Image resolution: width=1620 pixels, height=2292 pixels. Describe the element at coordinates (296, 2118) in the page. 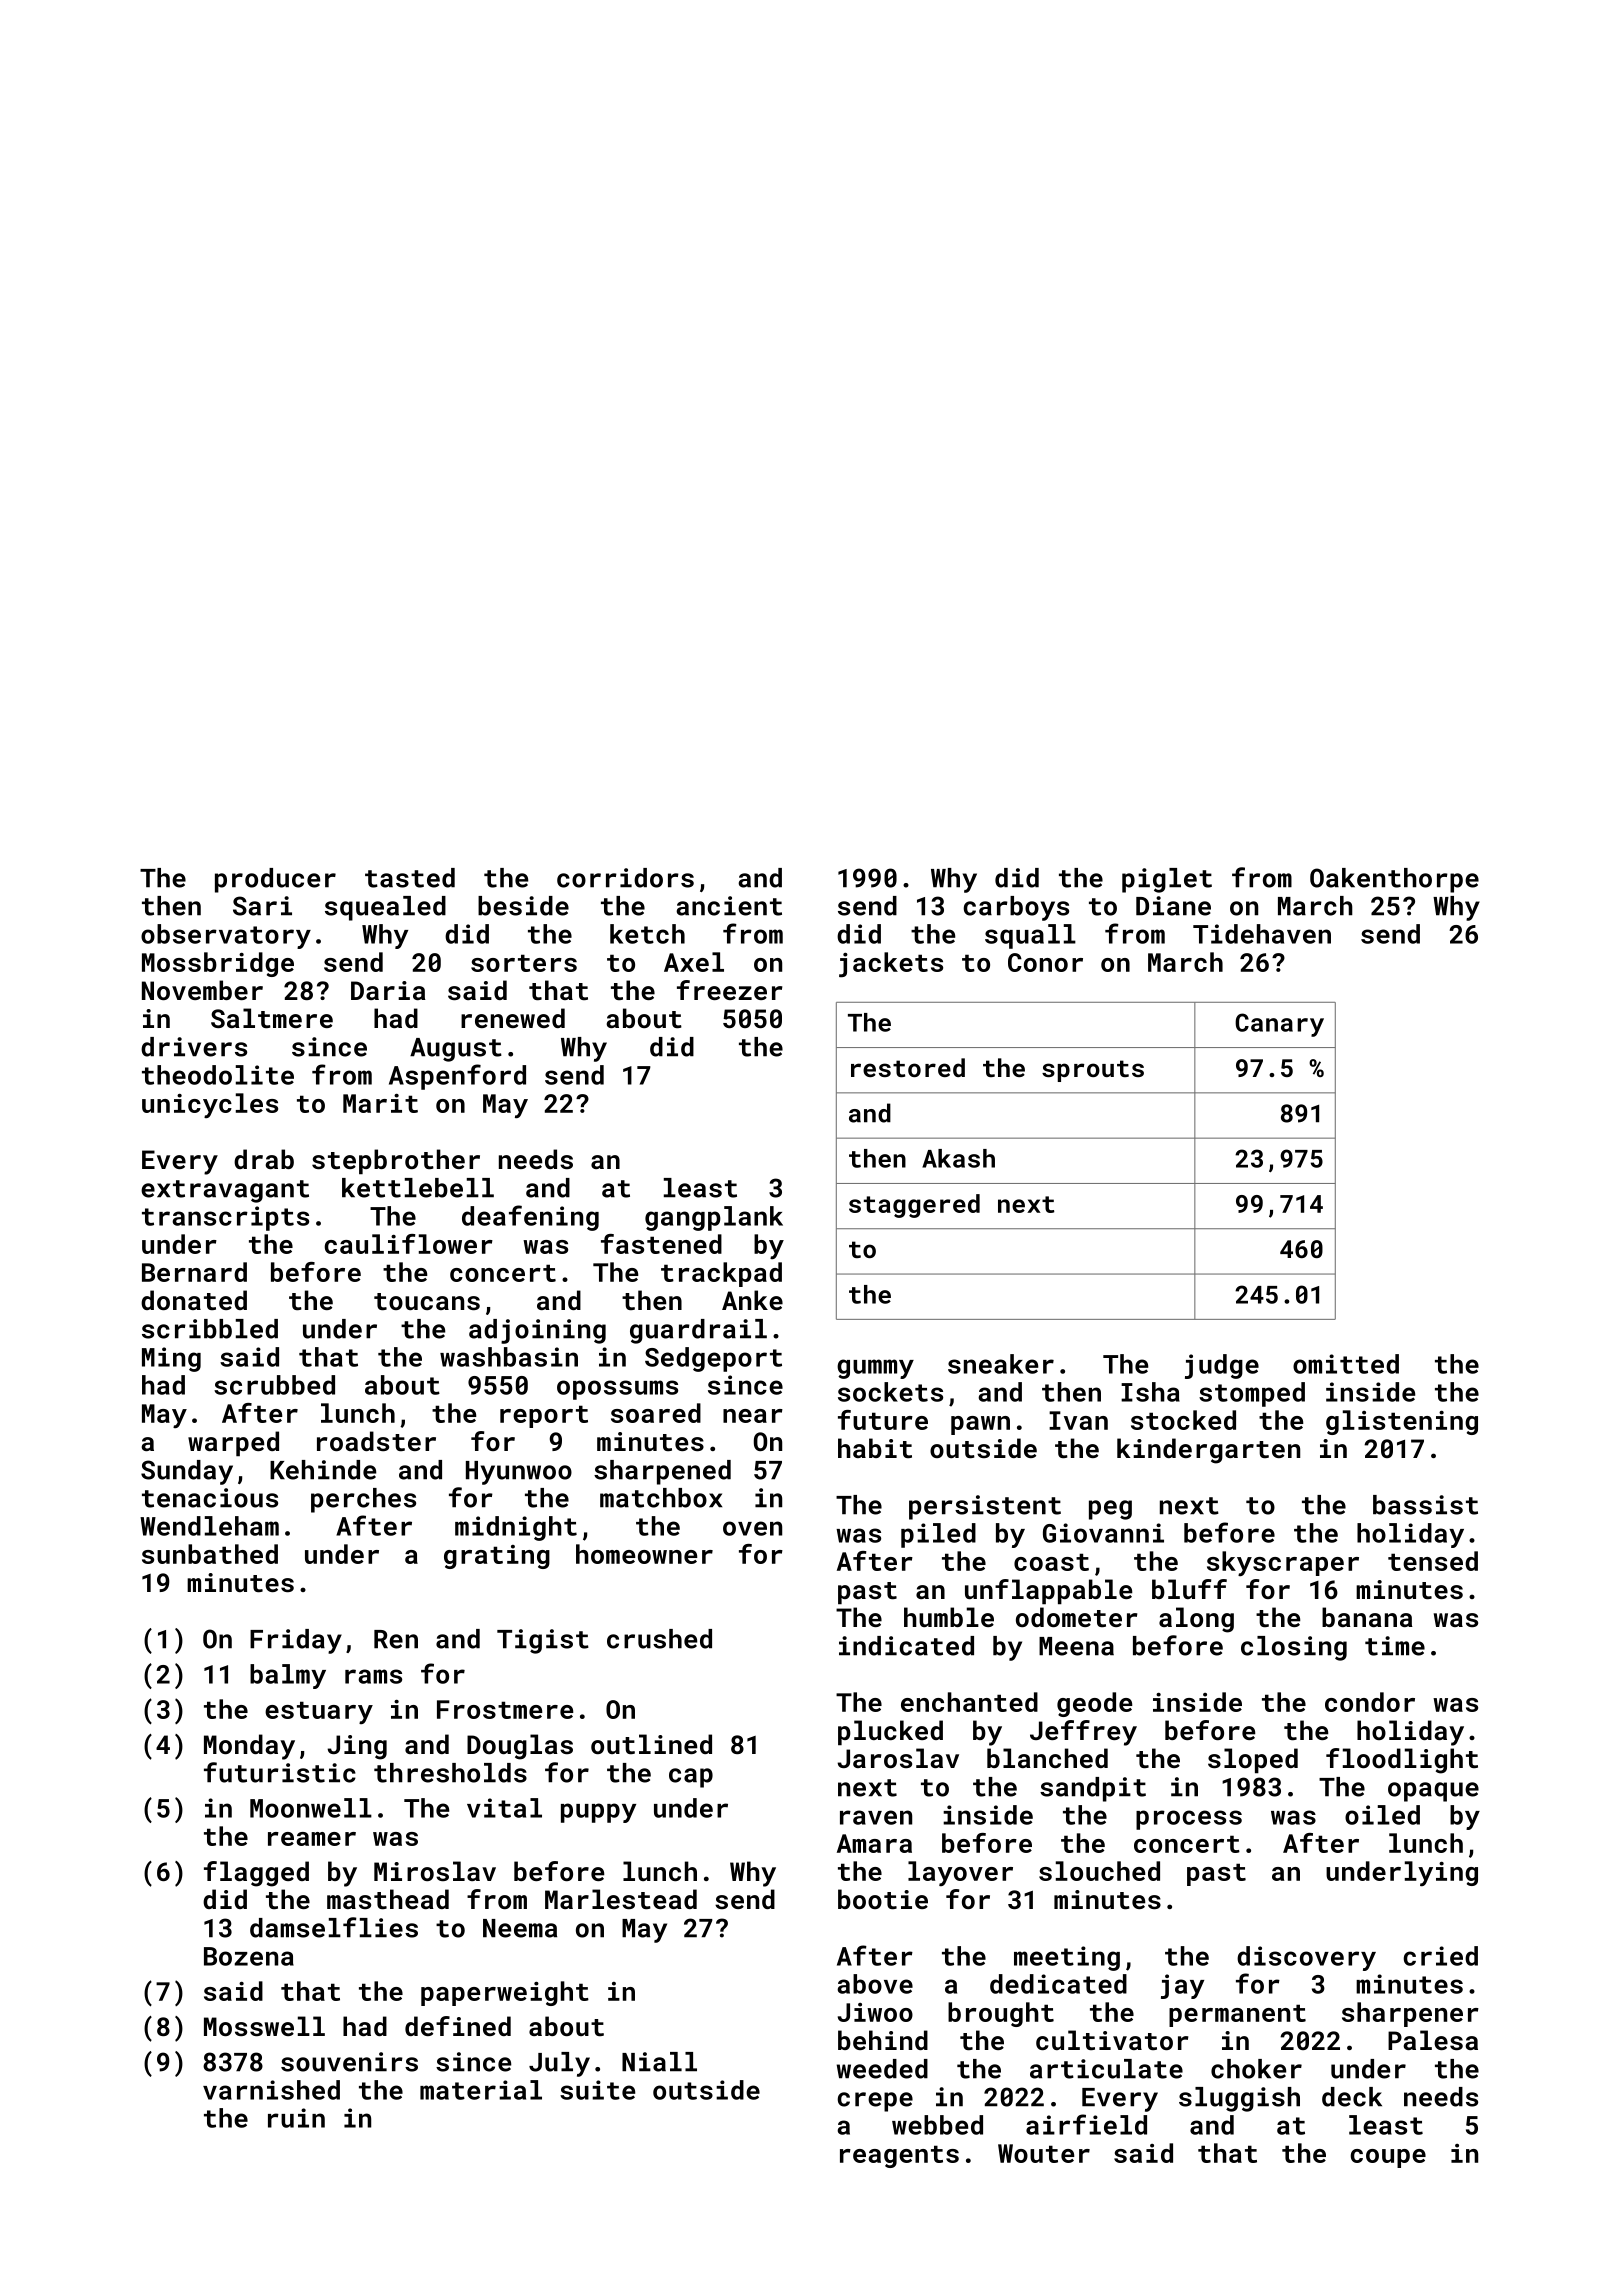

I see `ruin` at that location.
